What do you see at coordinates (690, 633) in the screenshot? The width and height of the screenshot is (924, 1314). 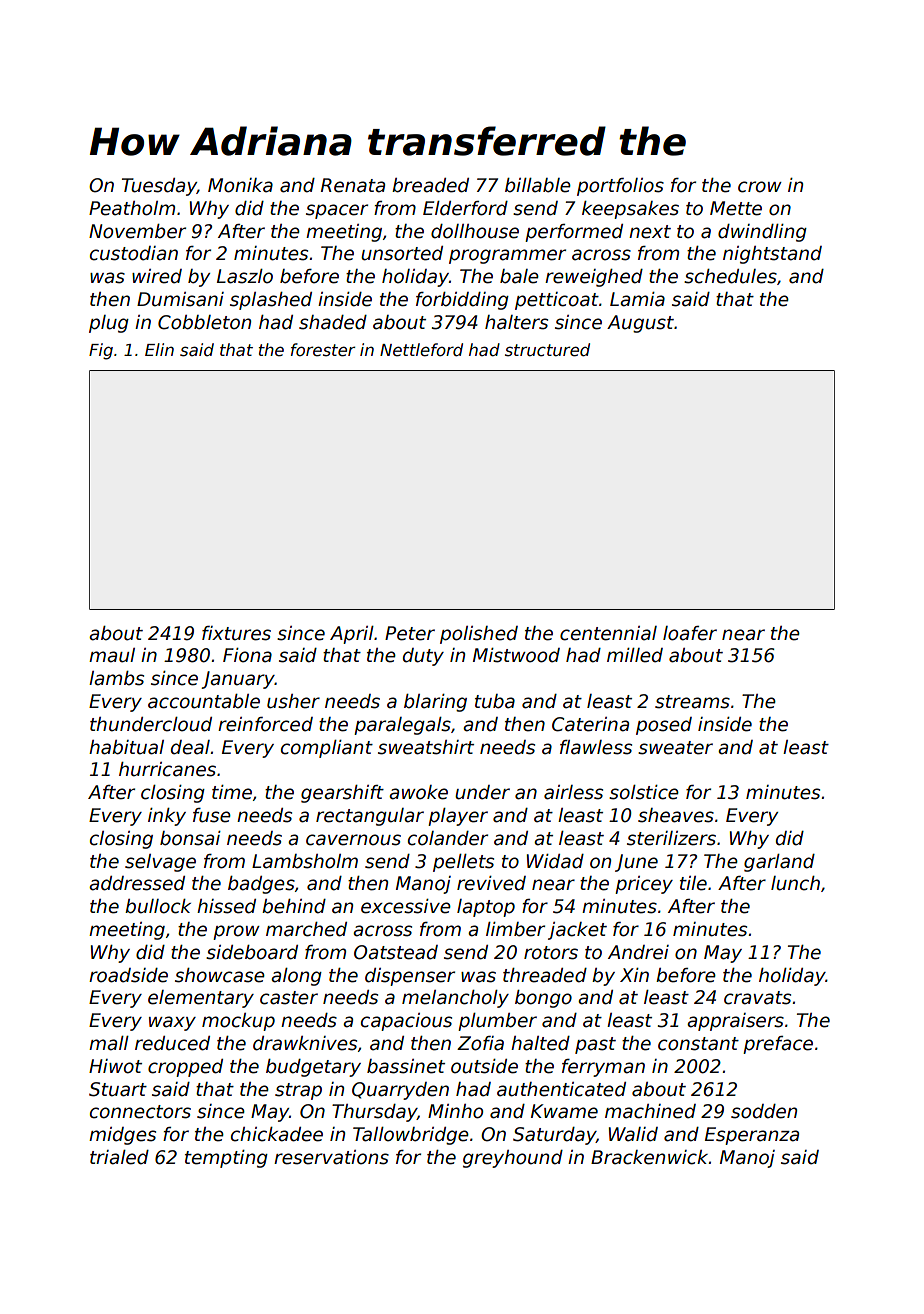 I see `loafer` at bounding box center [690, 633].
